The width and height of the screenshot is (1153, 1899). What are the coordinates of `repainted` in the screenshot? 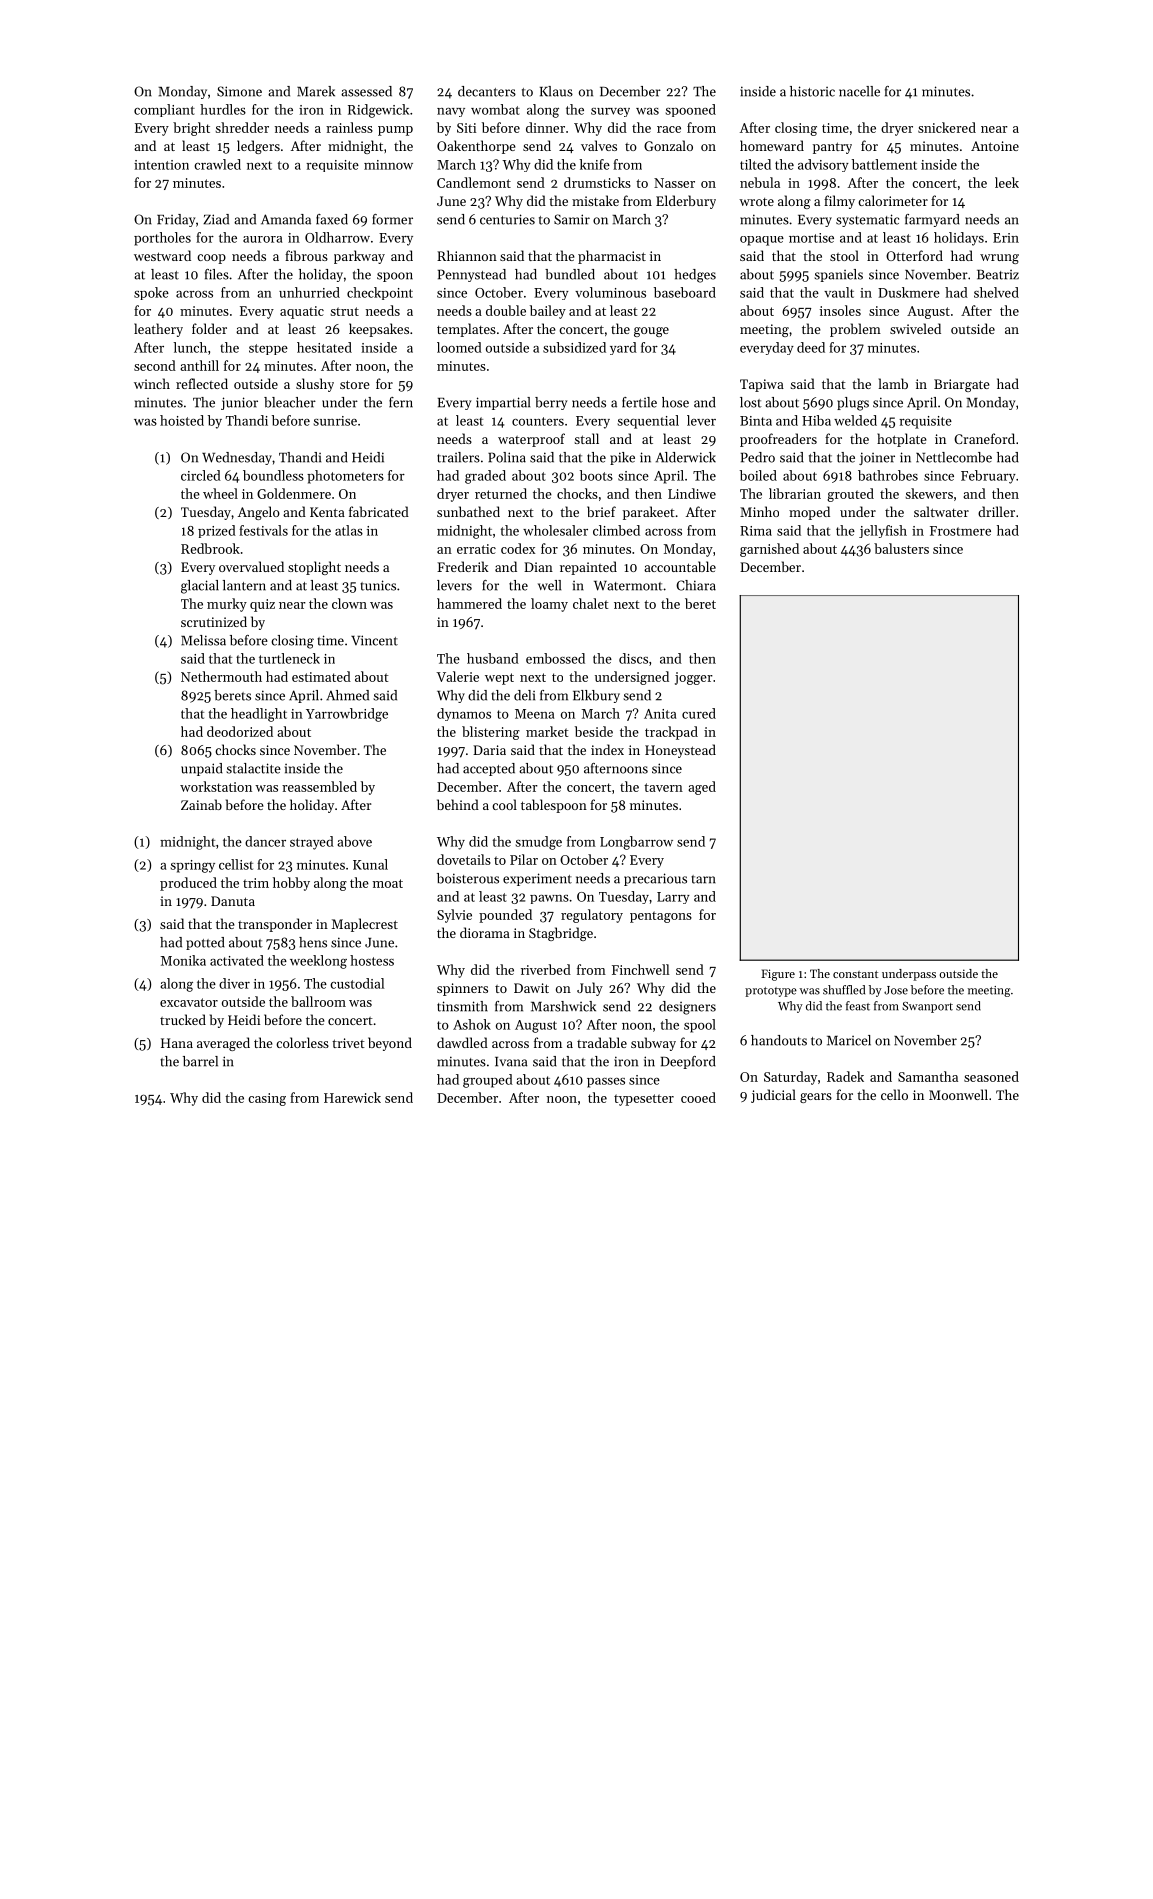 It's located at (588, 568).
